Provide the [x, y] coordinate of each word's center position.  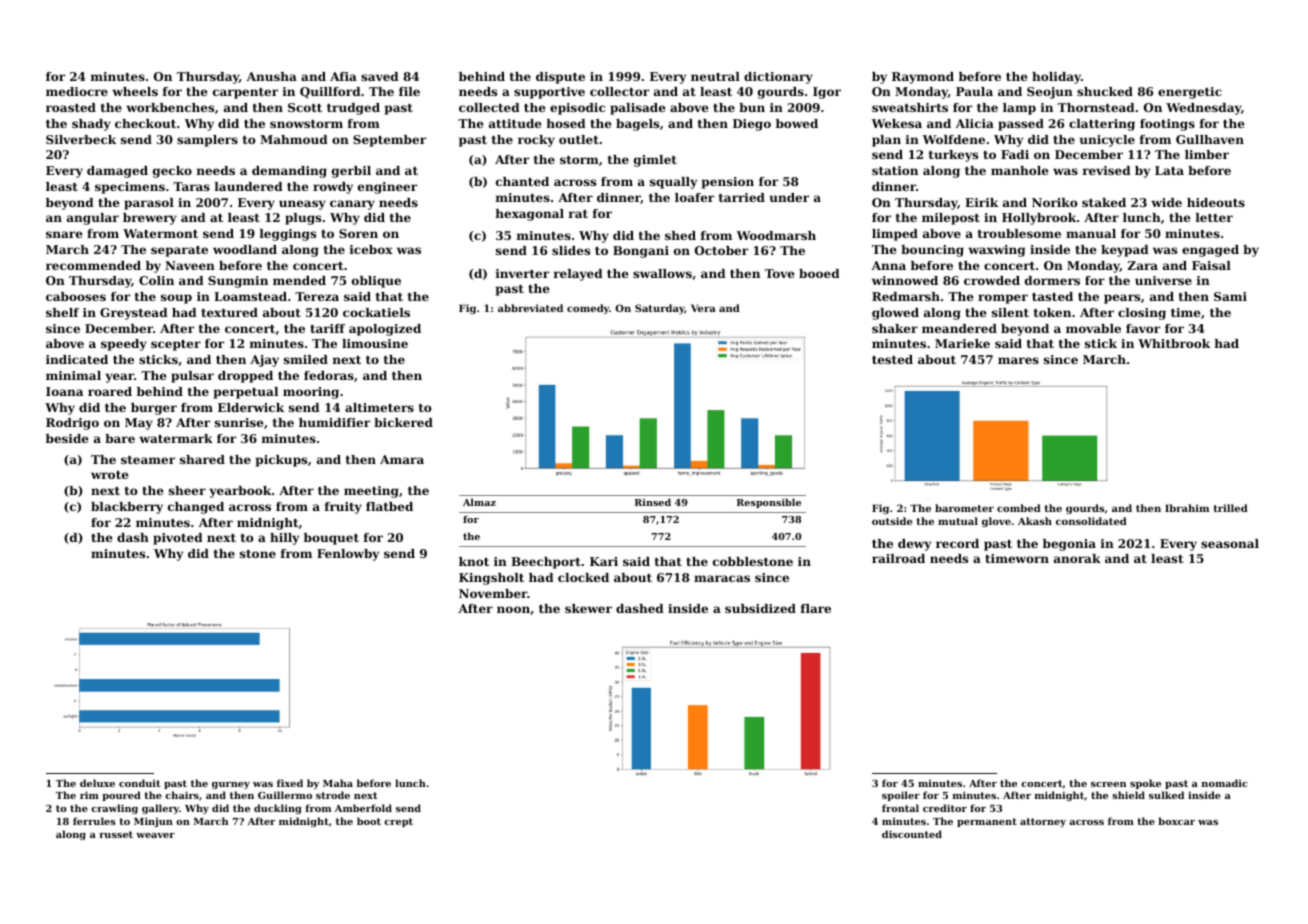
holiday [1056, 78]
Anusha [272, 76]
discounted [912, 834]
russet [116, 834]
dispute [560, 78]
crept [398, 822]
